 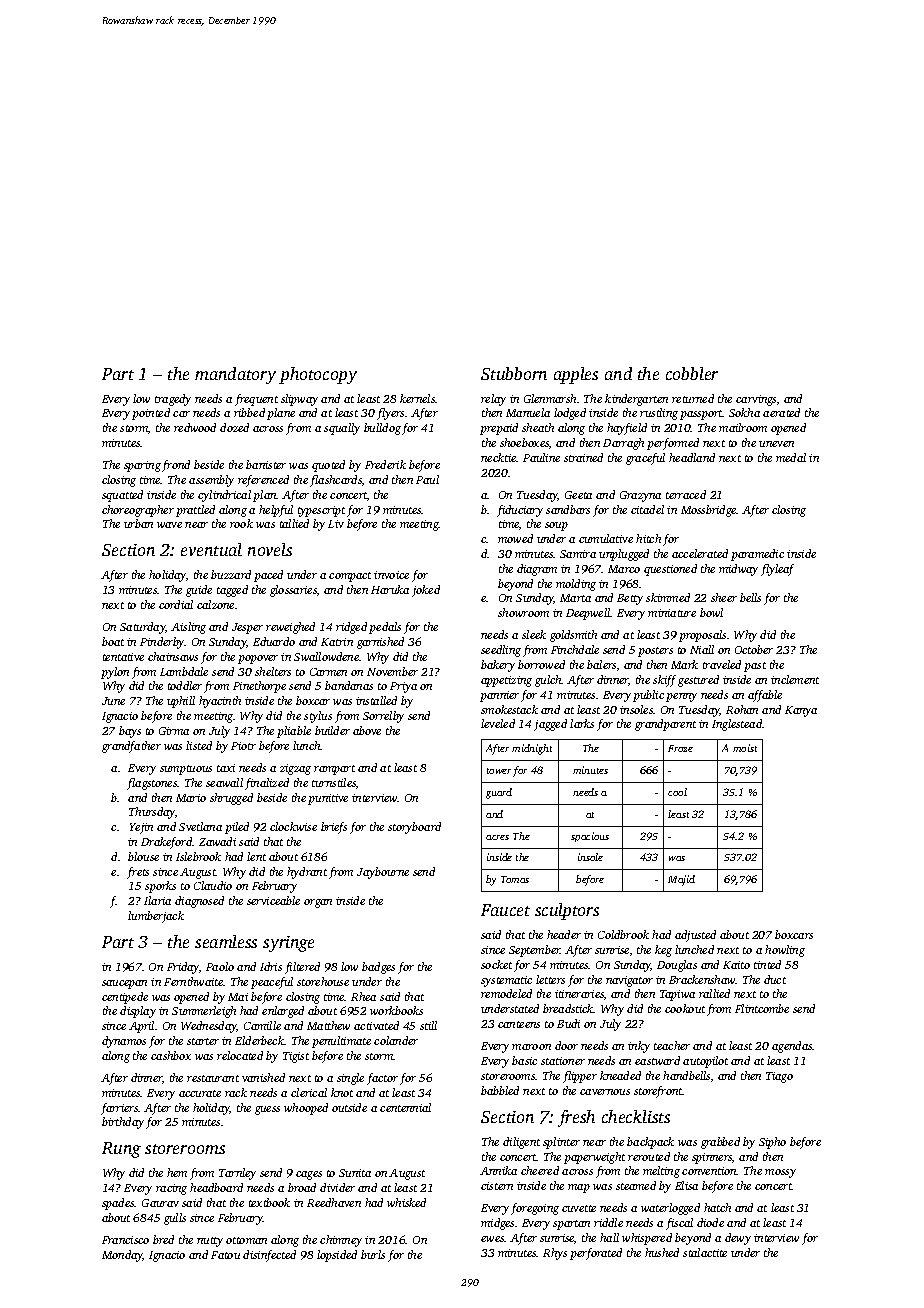 What do you see at coordinates (497, 1186) in the page?
I see `cistern` at bounding box center [497, 1186].
